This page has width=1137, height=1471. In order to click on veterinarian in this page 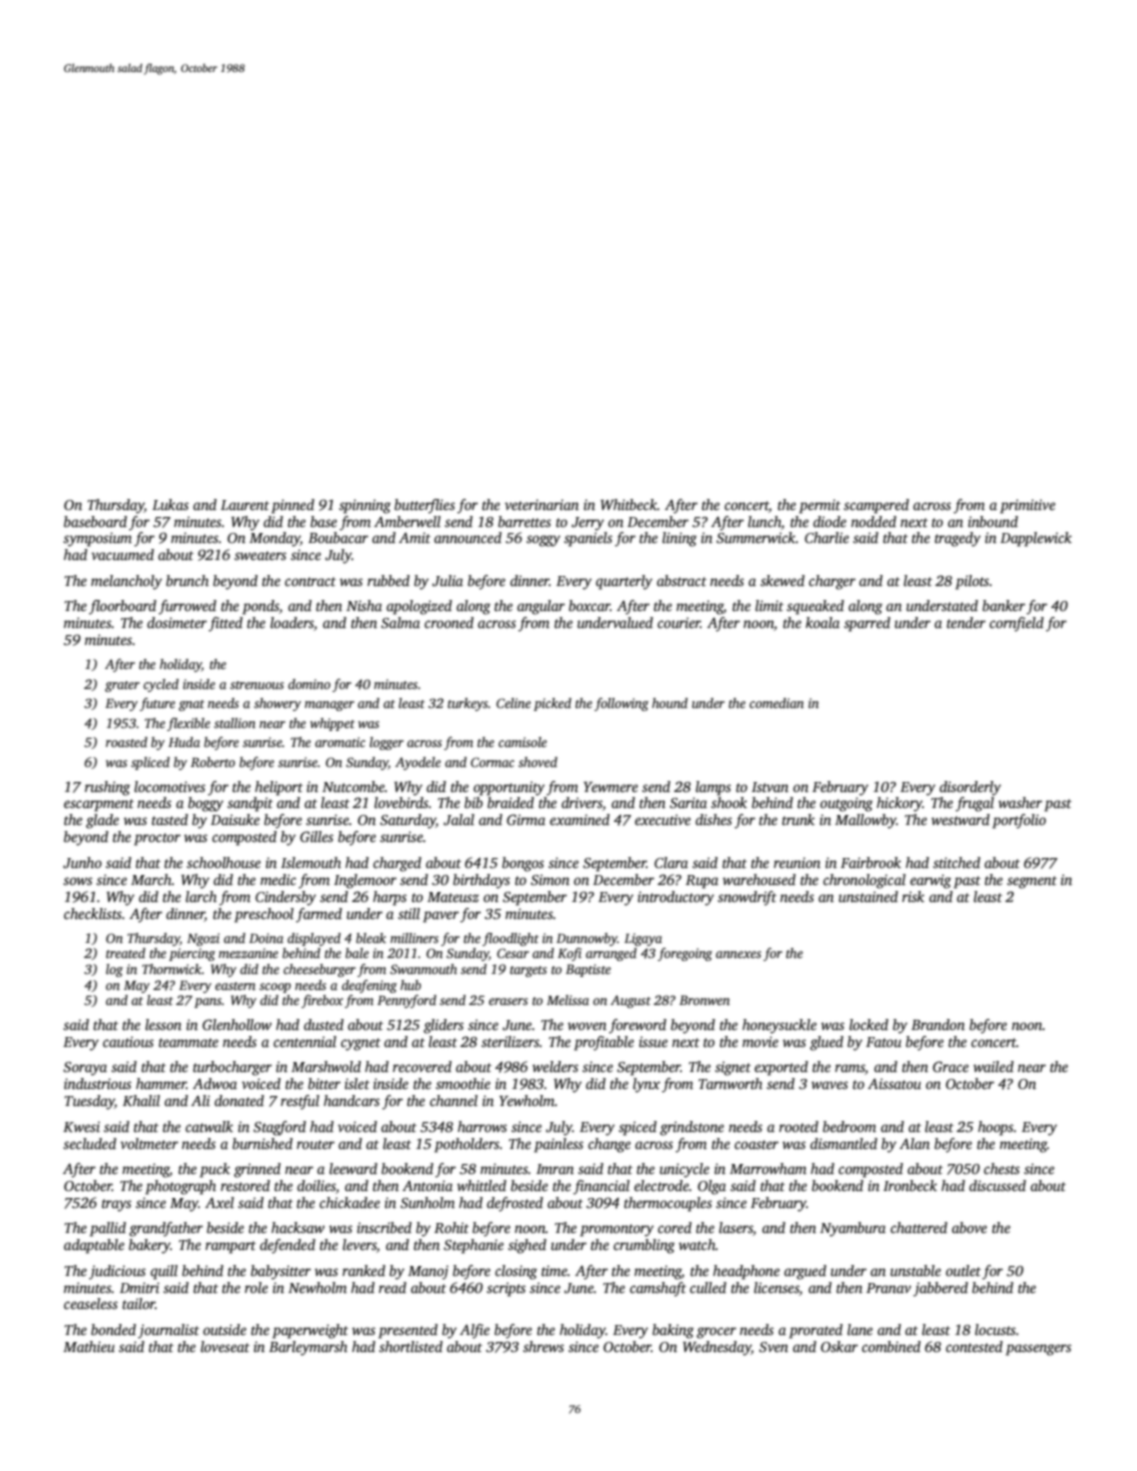, I will do `click(542, 504)`.
